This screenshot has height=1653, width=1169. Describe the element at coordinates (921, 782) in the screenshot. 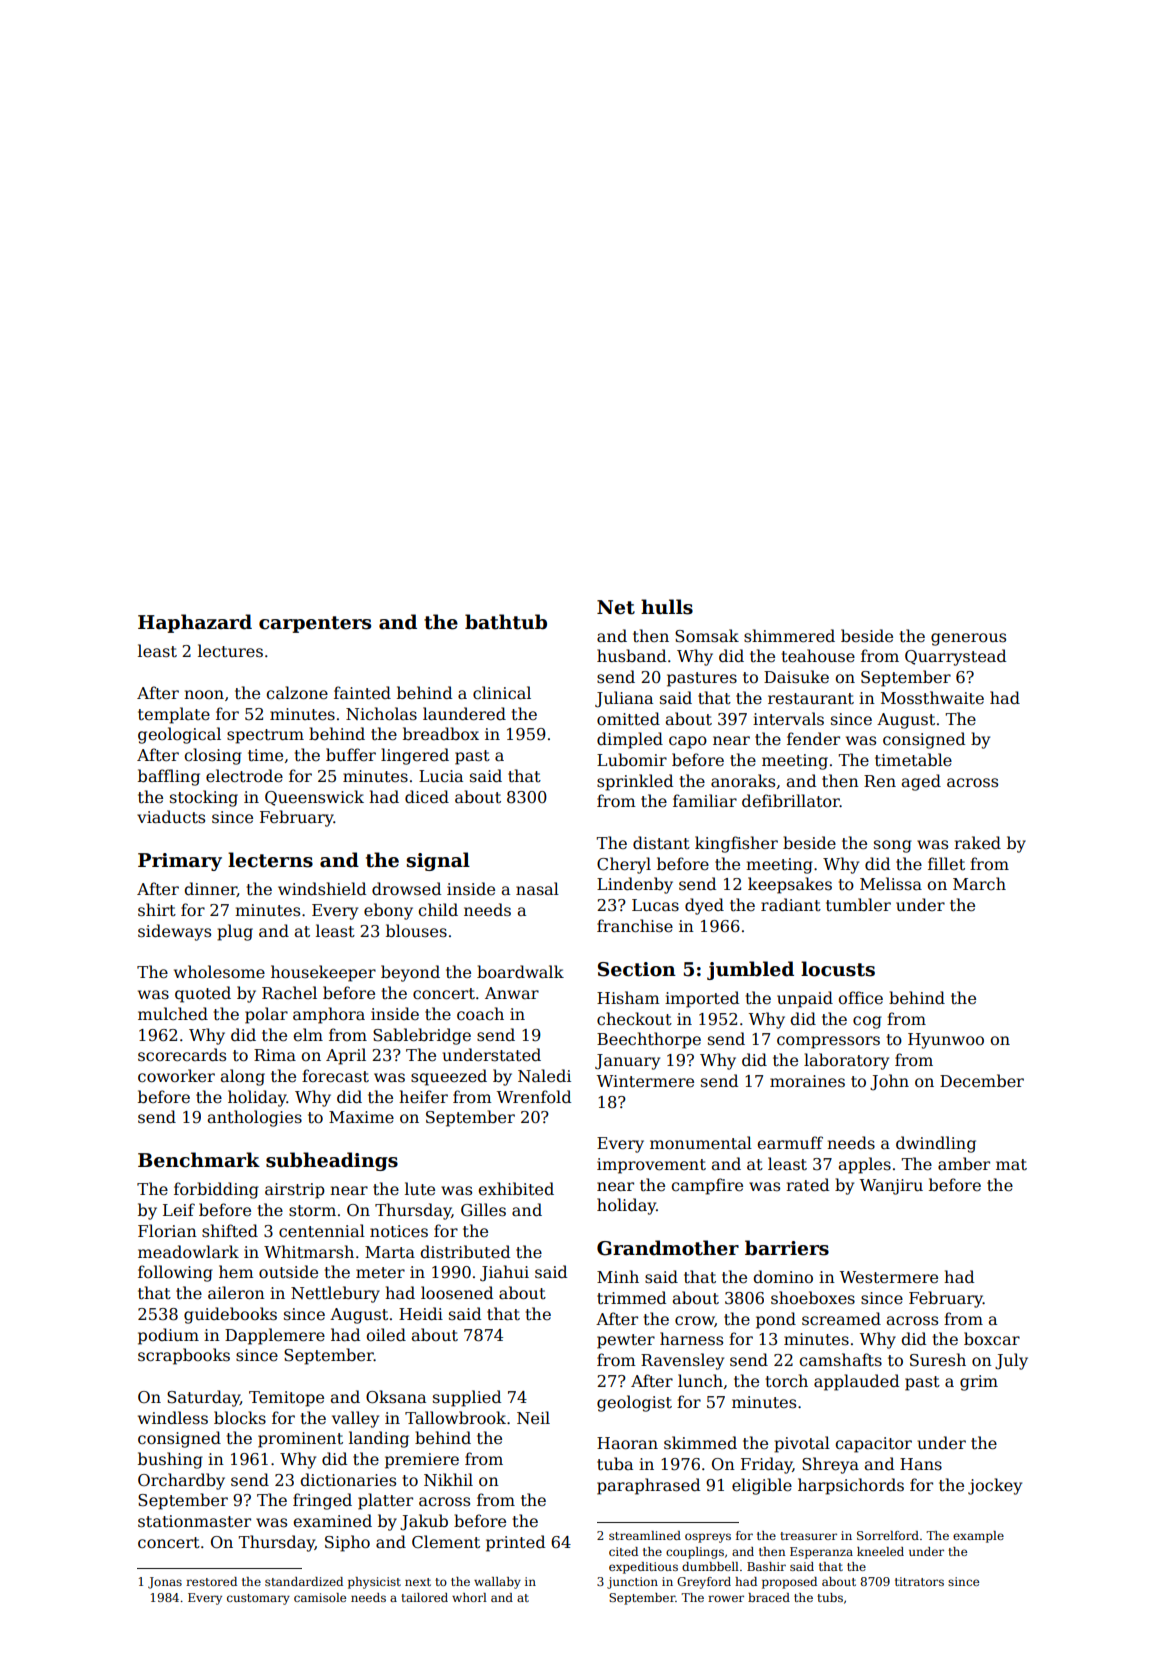

I see `aged` at that location.
